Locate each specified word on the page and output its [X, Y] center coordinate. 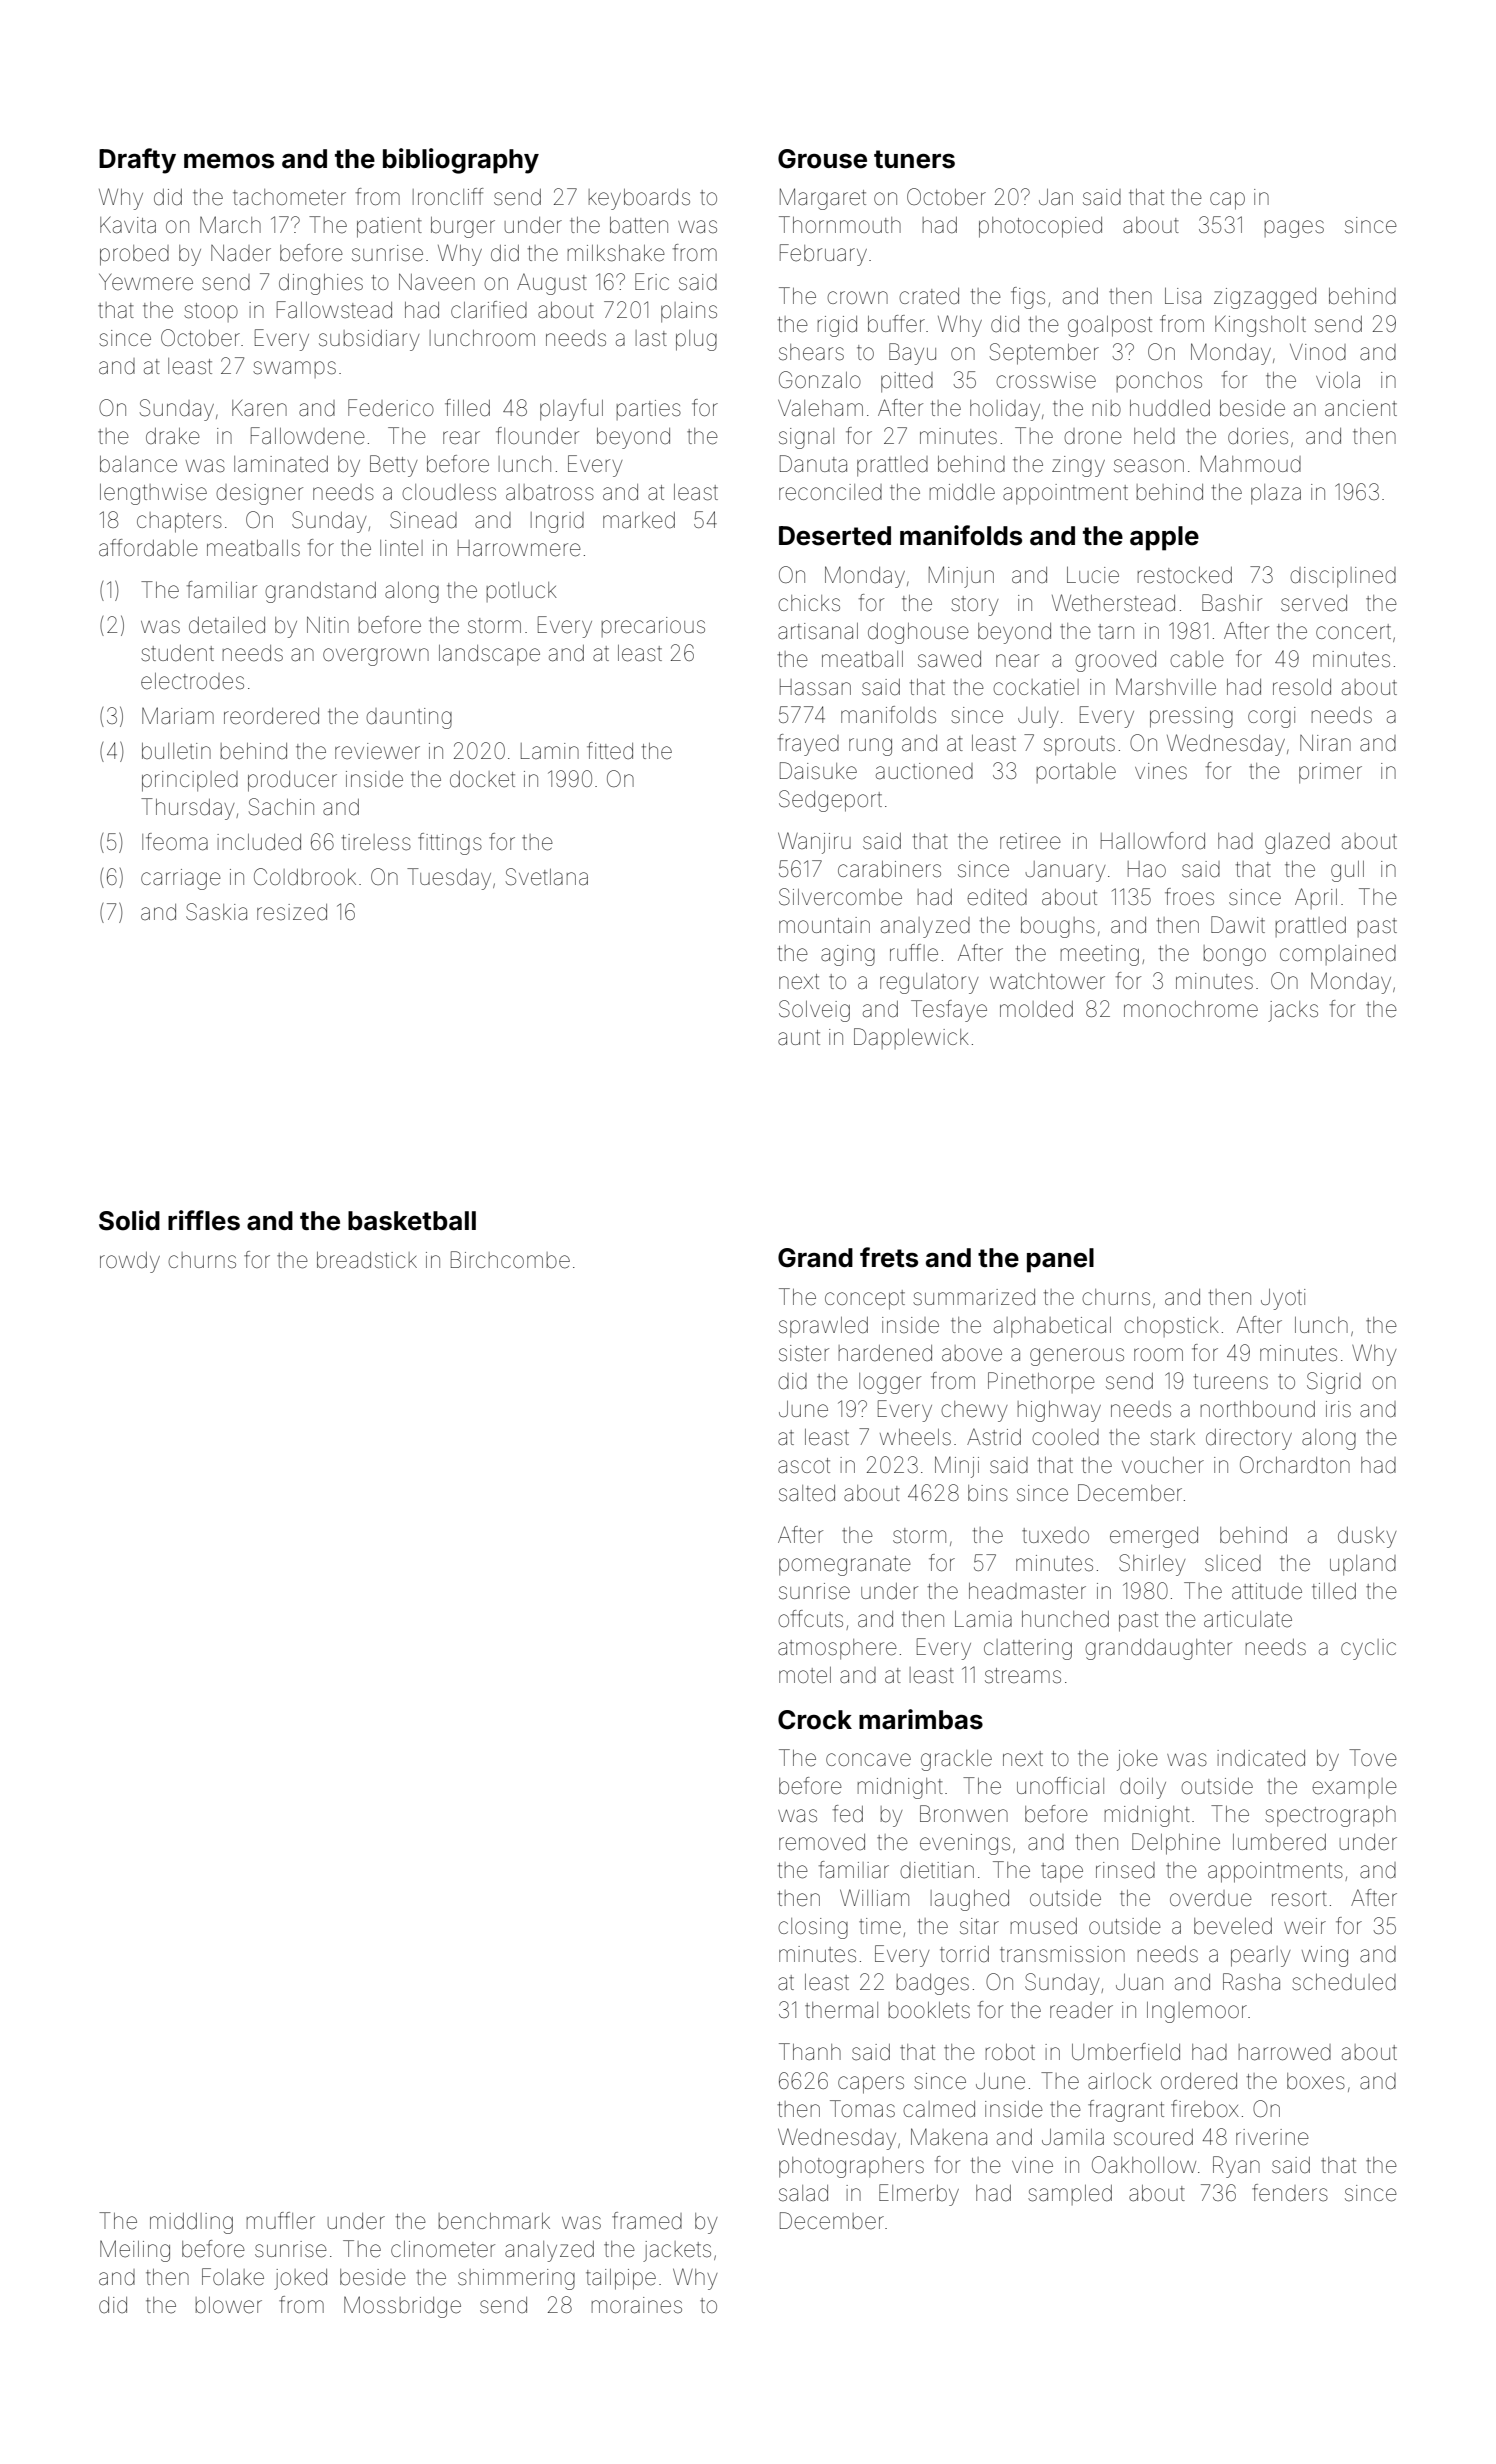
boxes [1316, 2081]
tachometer [289, 197]
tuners [914, 159]
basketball [412, 1221]
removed [822, 1842]
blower [229, 2305]
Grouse [822, 159]
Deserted [835, 536]
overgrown [376, 657]
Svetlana [547, 877]
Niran [1325, 743]
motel [805, 1675]
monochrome [1191, 1009]
